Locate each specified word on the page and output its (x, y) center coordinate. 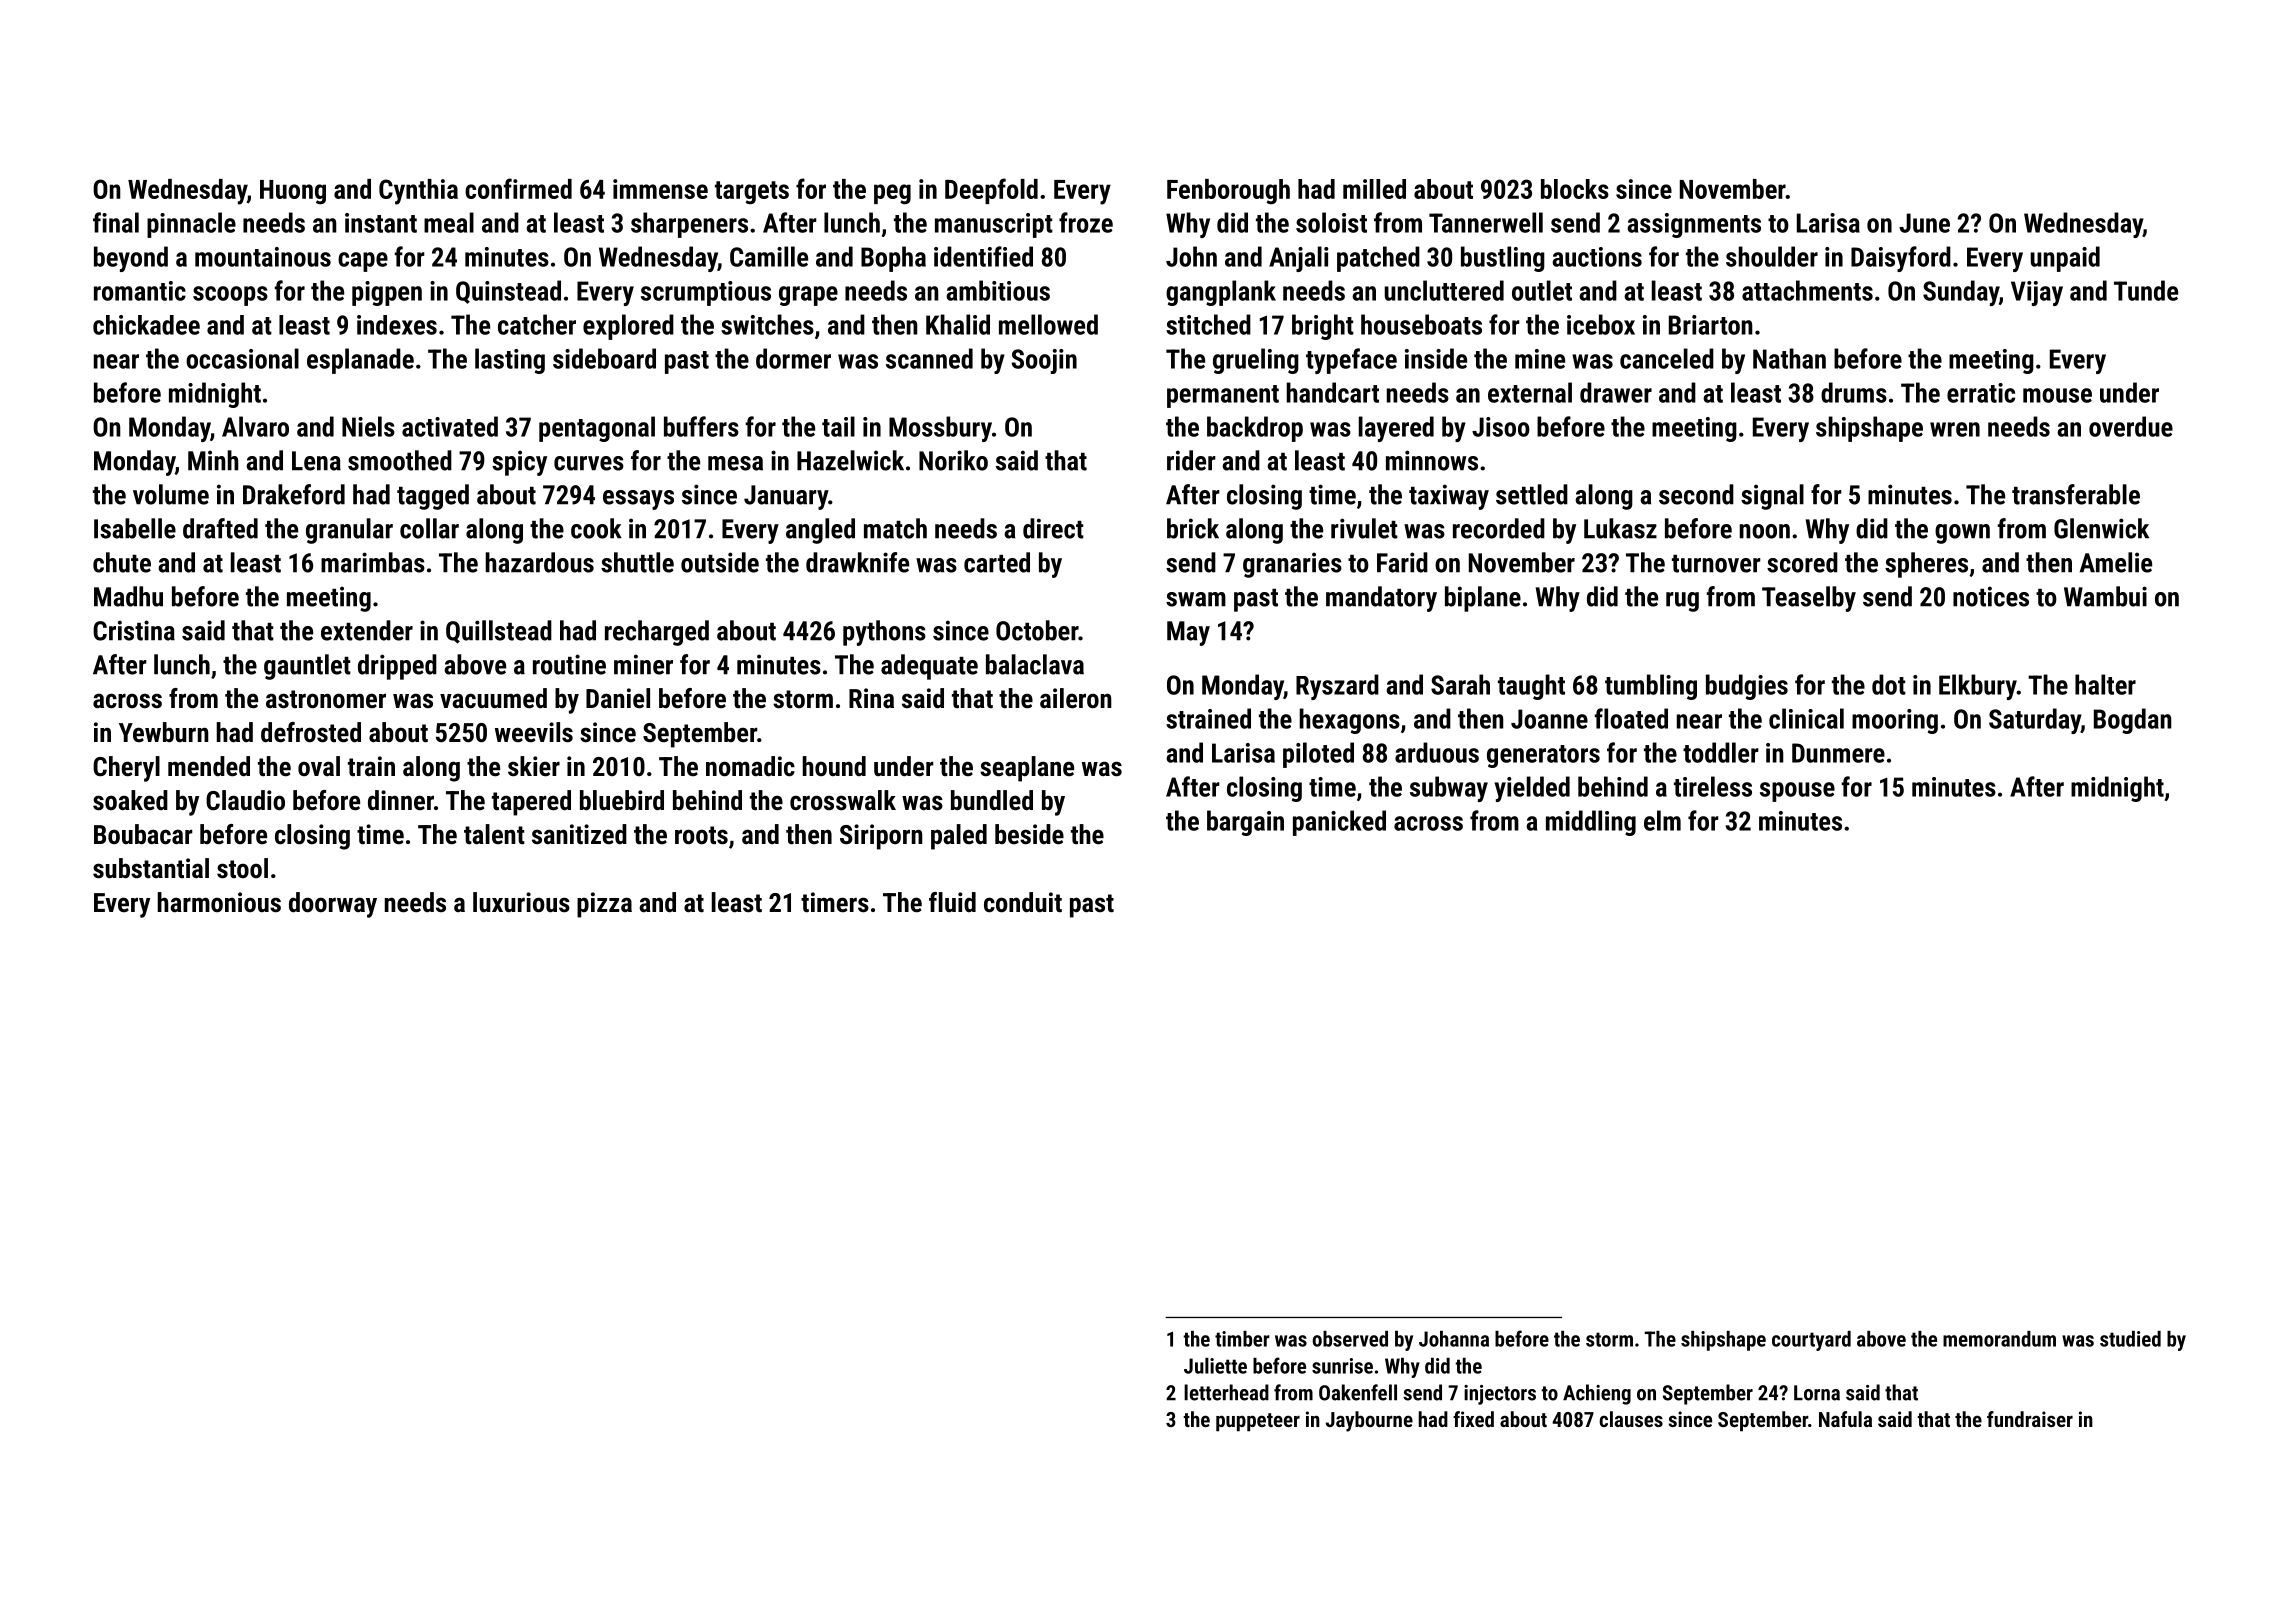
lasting (510, 361)
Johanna (1454, 1339)
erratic (1981, 393)
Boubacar (143, 834)
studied (2130, 1339)
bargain (1245, 823)
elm (1662, 820)
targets (752, 192)
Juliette (1215, 1366)
